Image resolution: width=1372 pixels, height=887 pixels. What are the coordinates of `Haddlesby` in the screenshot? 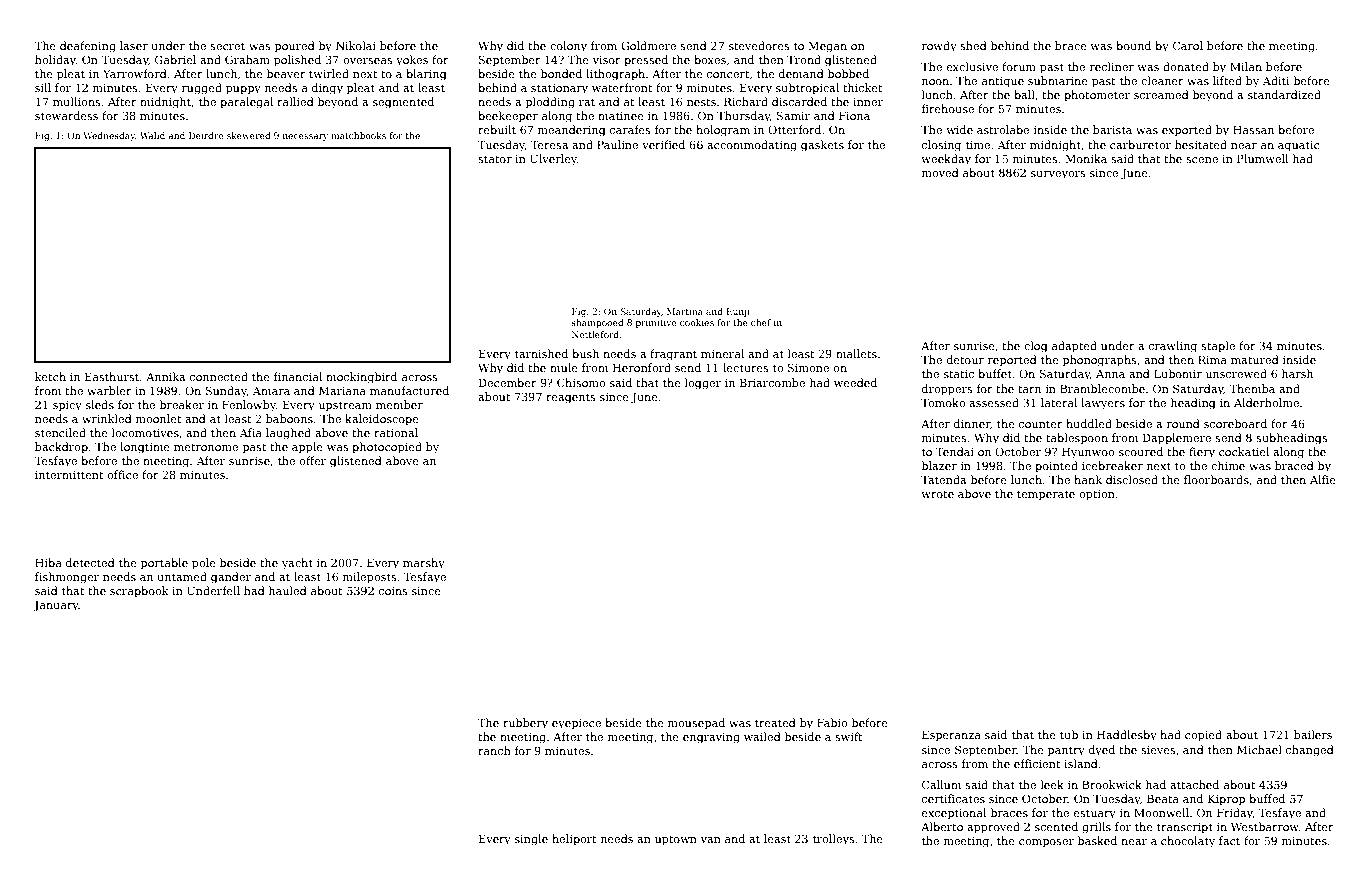 It's located at (1127, 736).
